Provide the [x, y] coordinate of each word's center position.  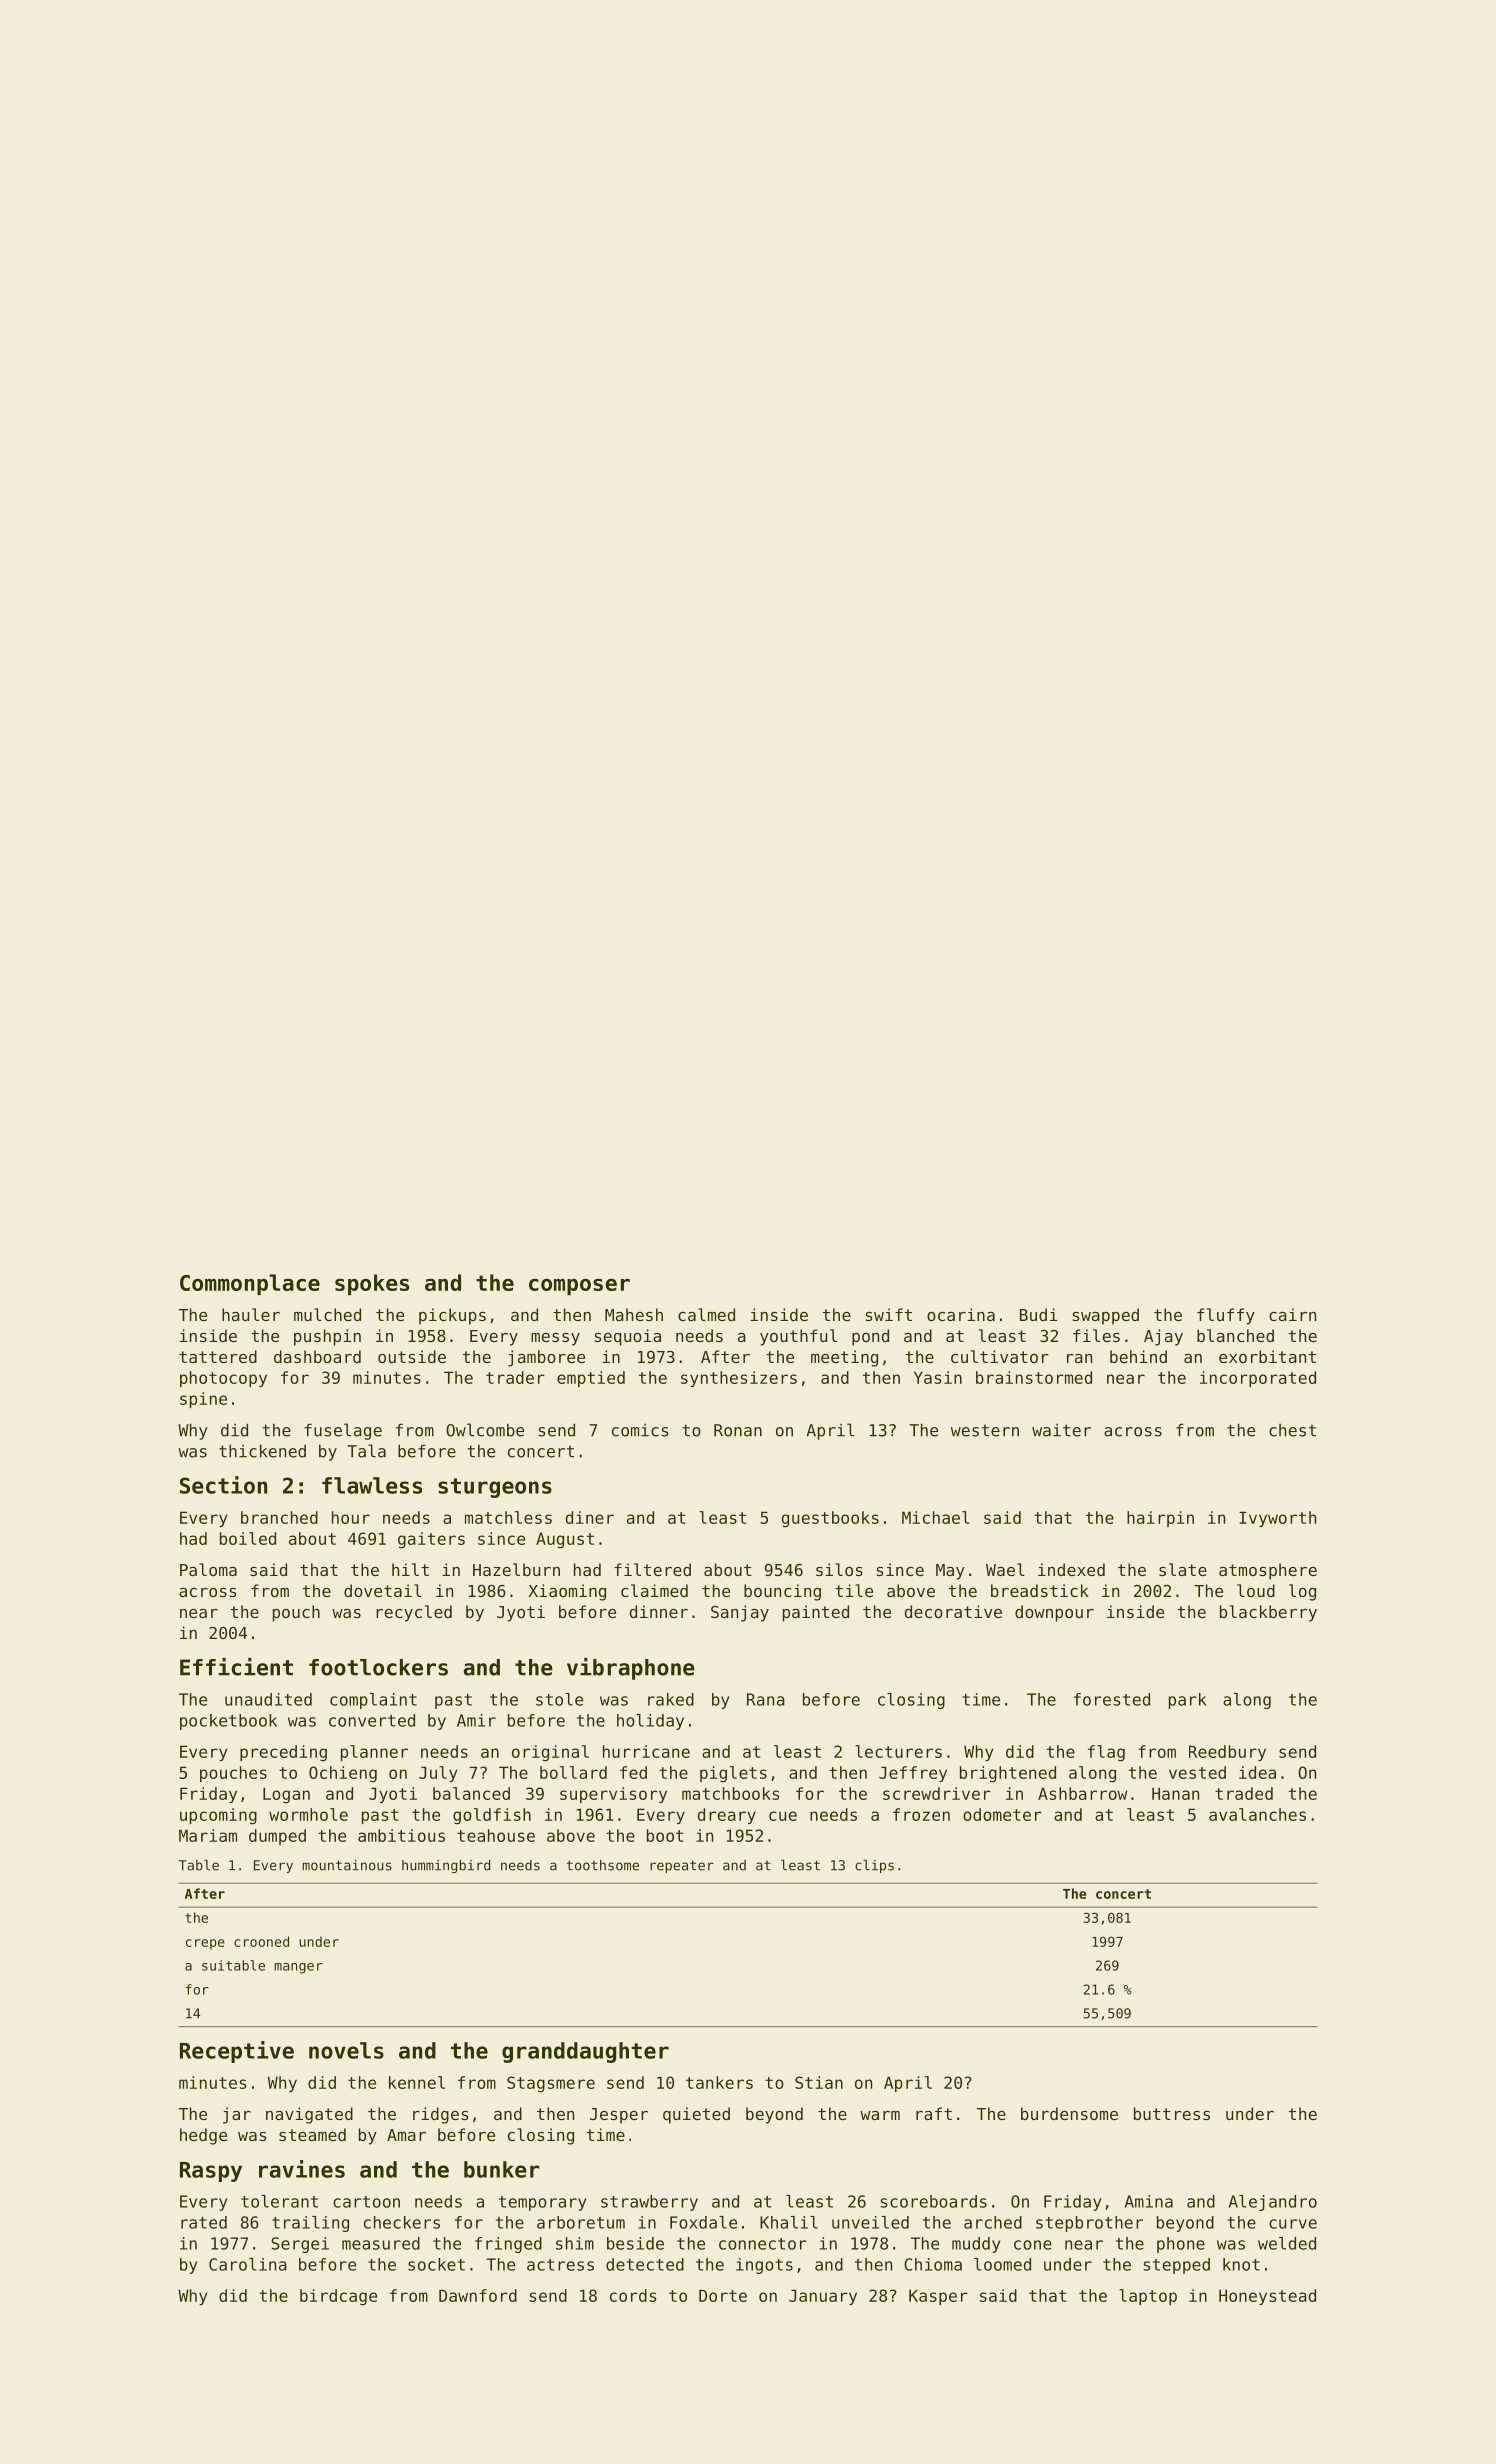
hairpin [1160, 1519]
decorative [953, 1611]
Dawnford [478, 2295]
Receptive [237, 2052]
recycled [414, 1613]
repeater [682, 1866]
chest [1292, 1430]
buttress [1172, 2113]
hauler [251, 1314]
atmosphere [1268, 1571]
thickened [262, 1451]
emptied [591, 1379]
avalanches [1257, 1814]
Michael [935, 1517]
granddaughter [585, 2052]
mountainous [347, 1865]
